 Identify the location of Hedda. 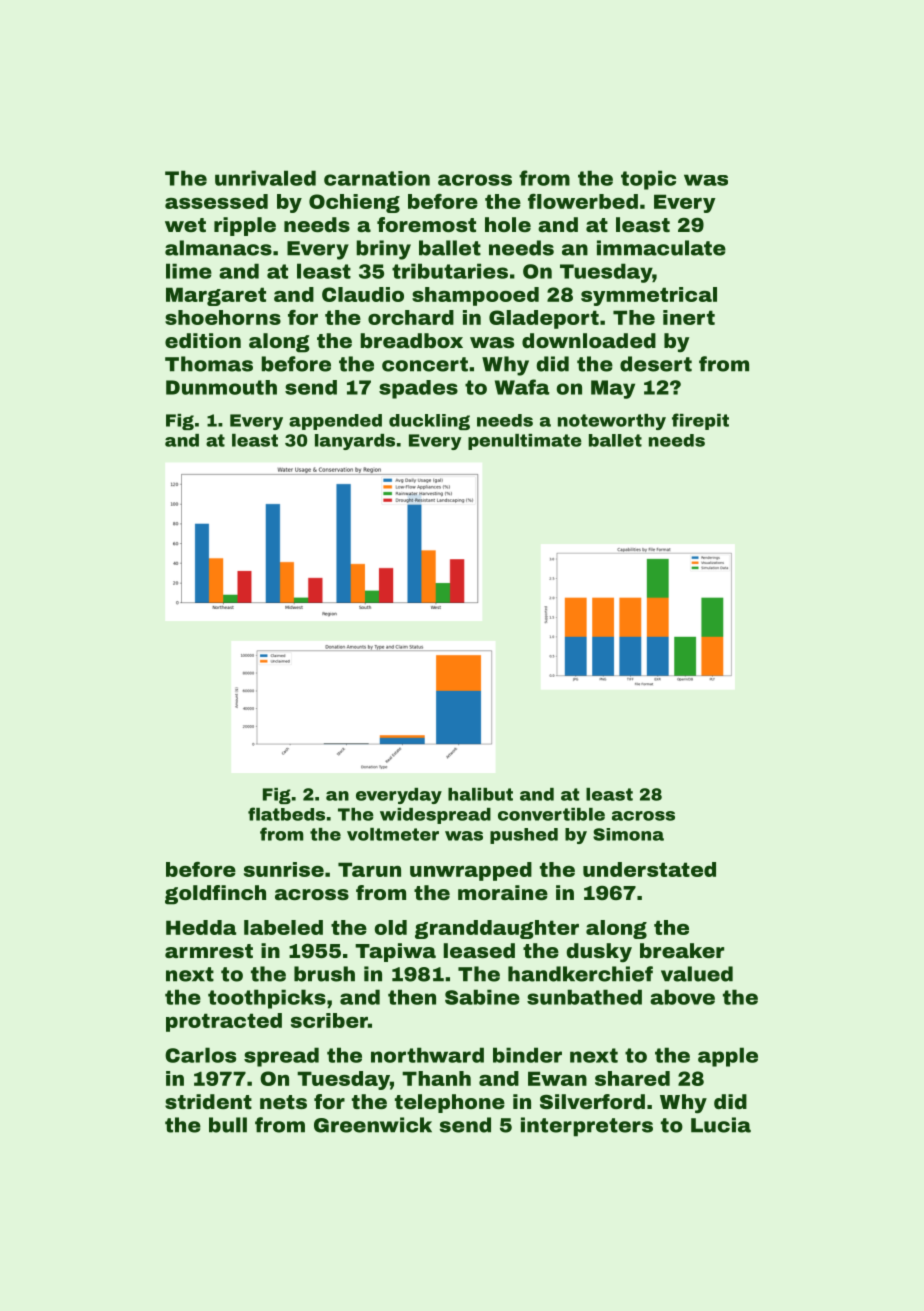
(201, 927).
